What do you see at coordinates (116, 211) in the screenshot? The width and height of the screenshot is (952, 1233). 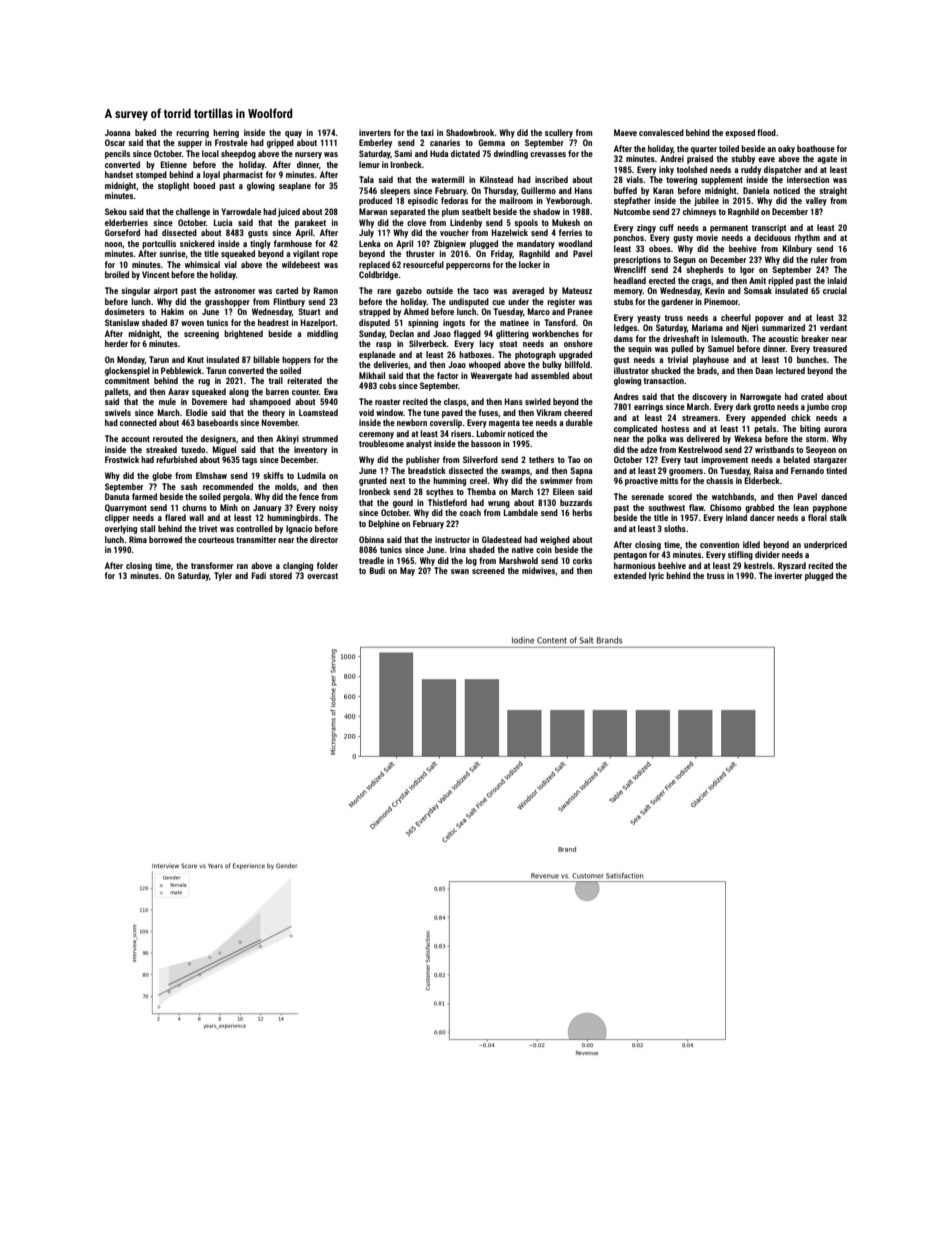 I see `Sekou` at bounding box center [116, 211].
